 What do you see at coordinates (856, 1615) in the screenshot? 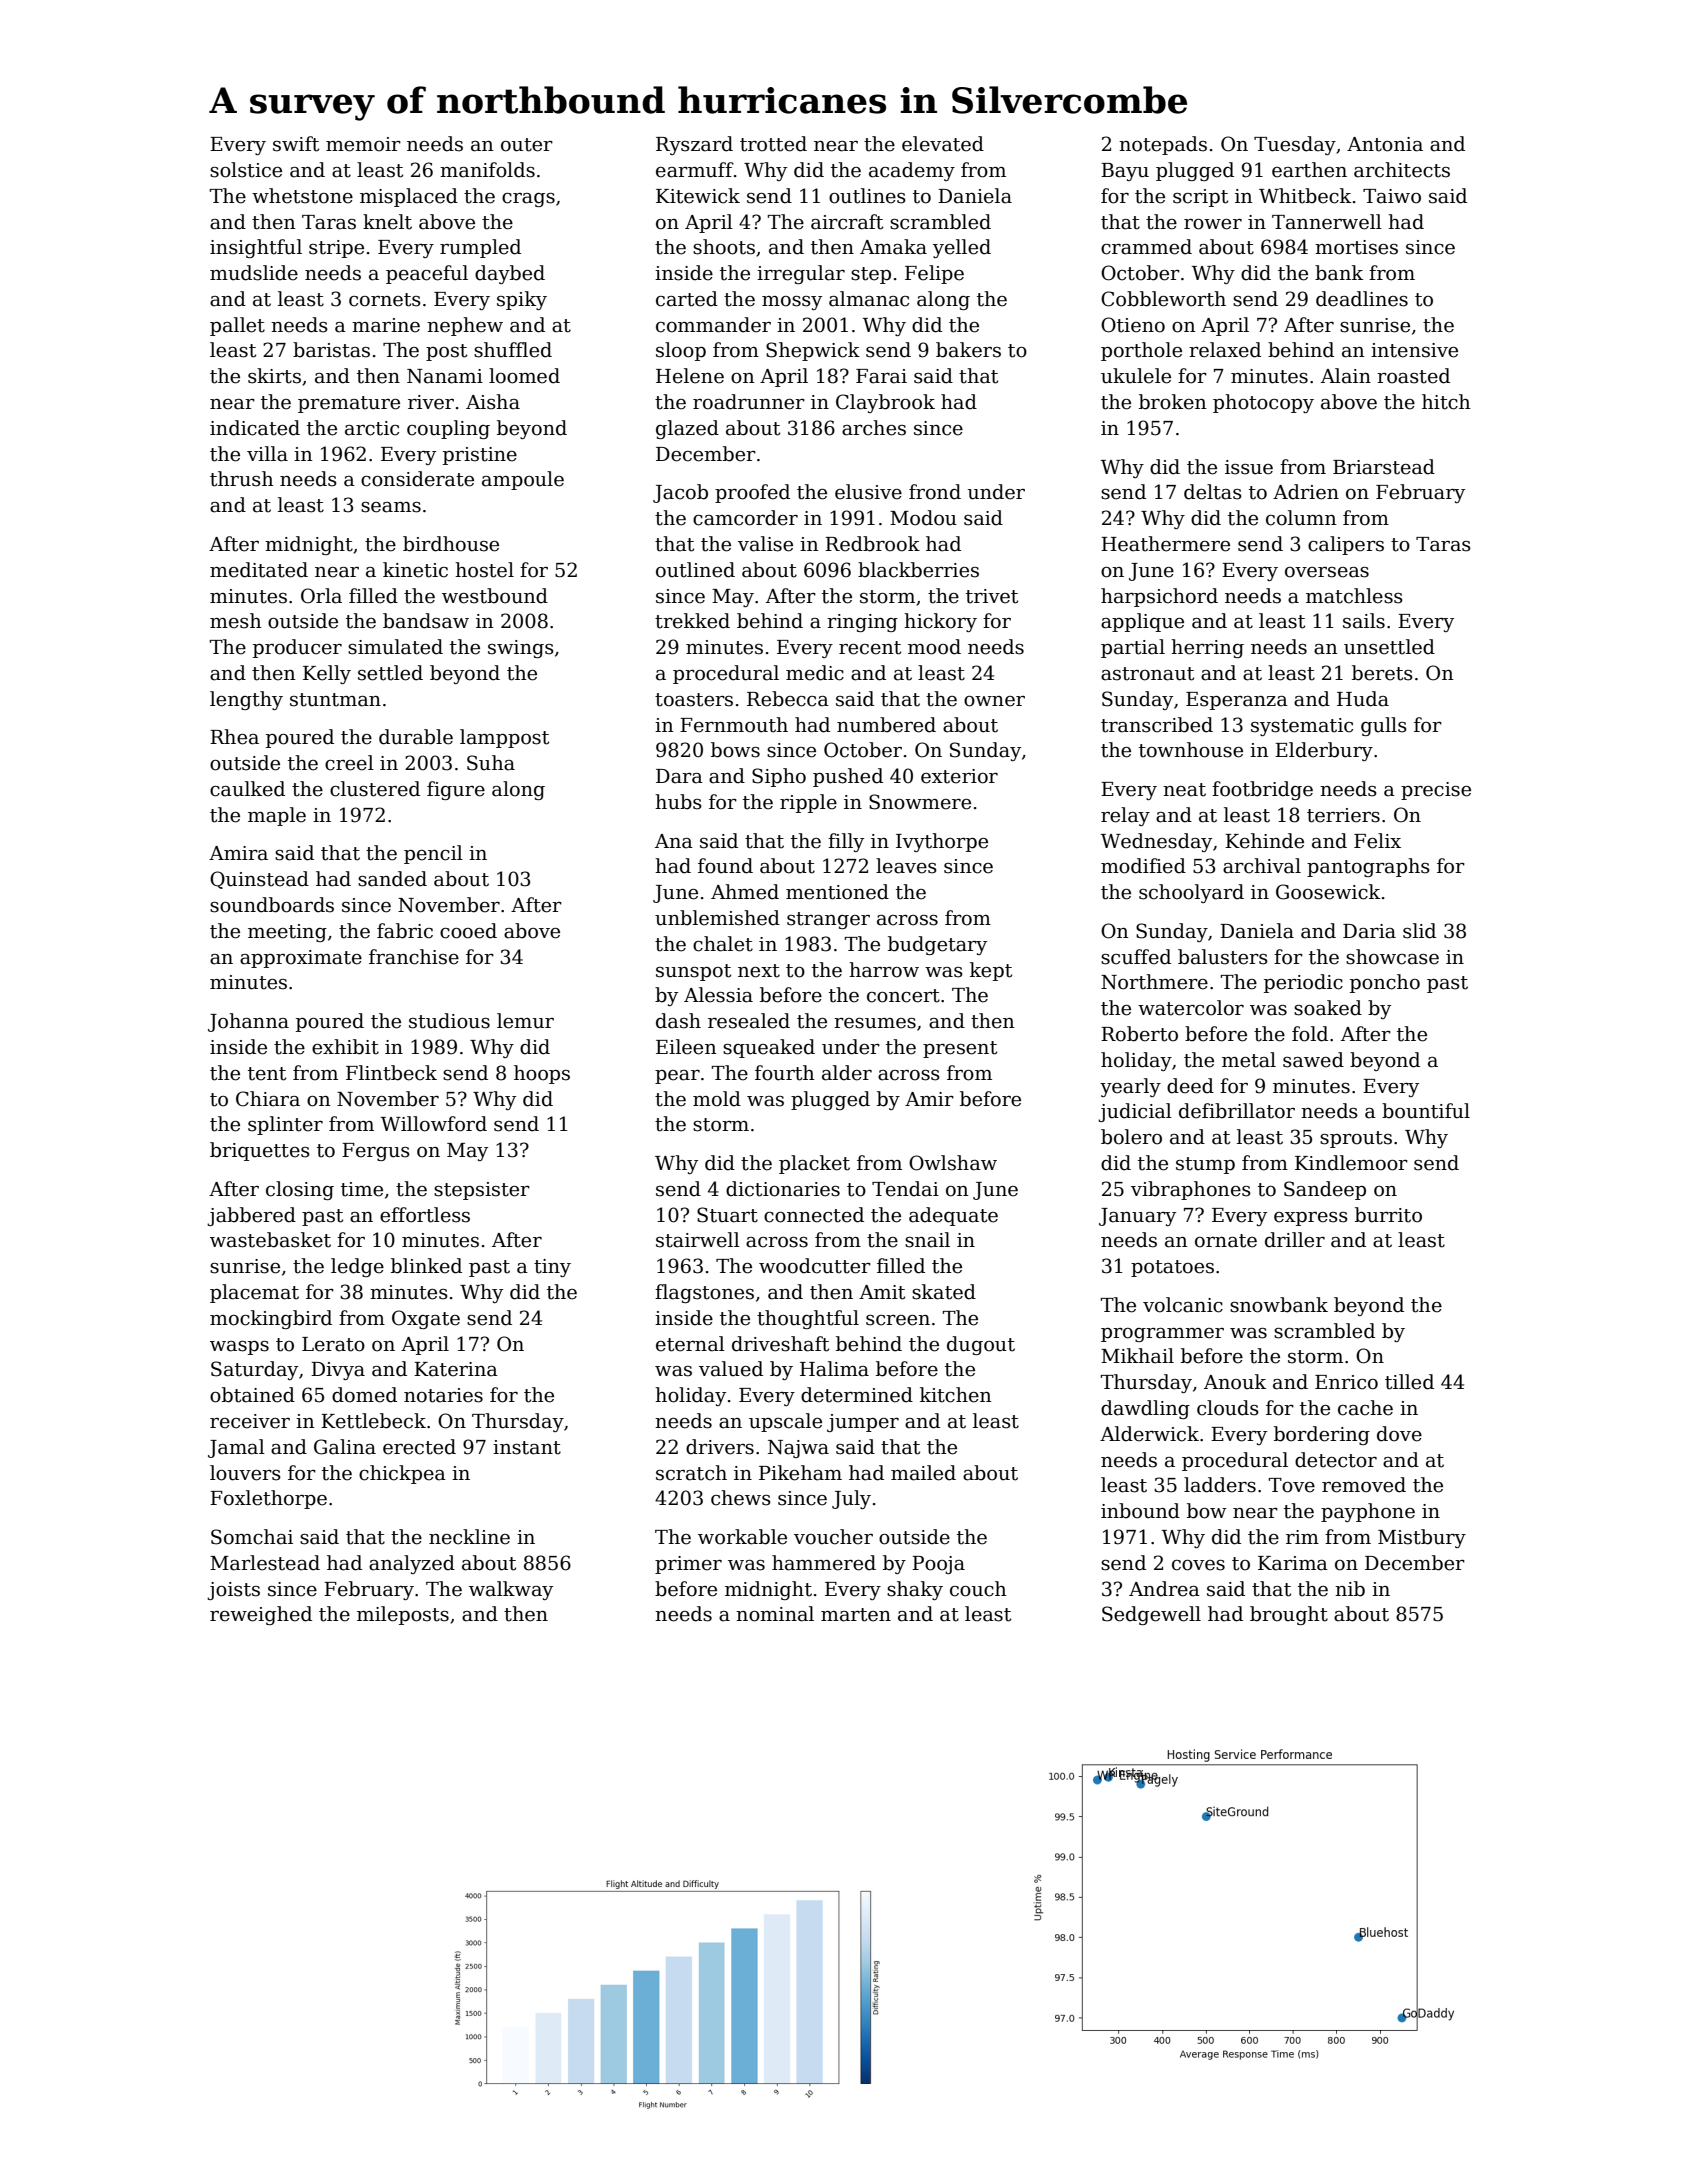
I see `marten` at bounding box center [856, 1615].
